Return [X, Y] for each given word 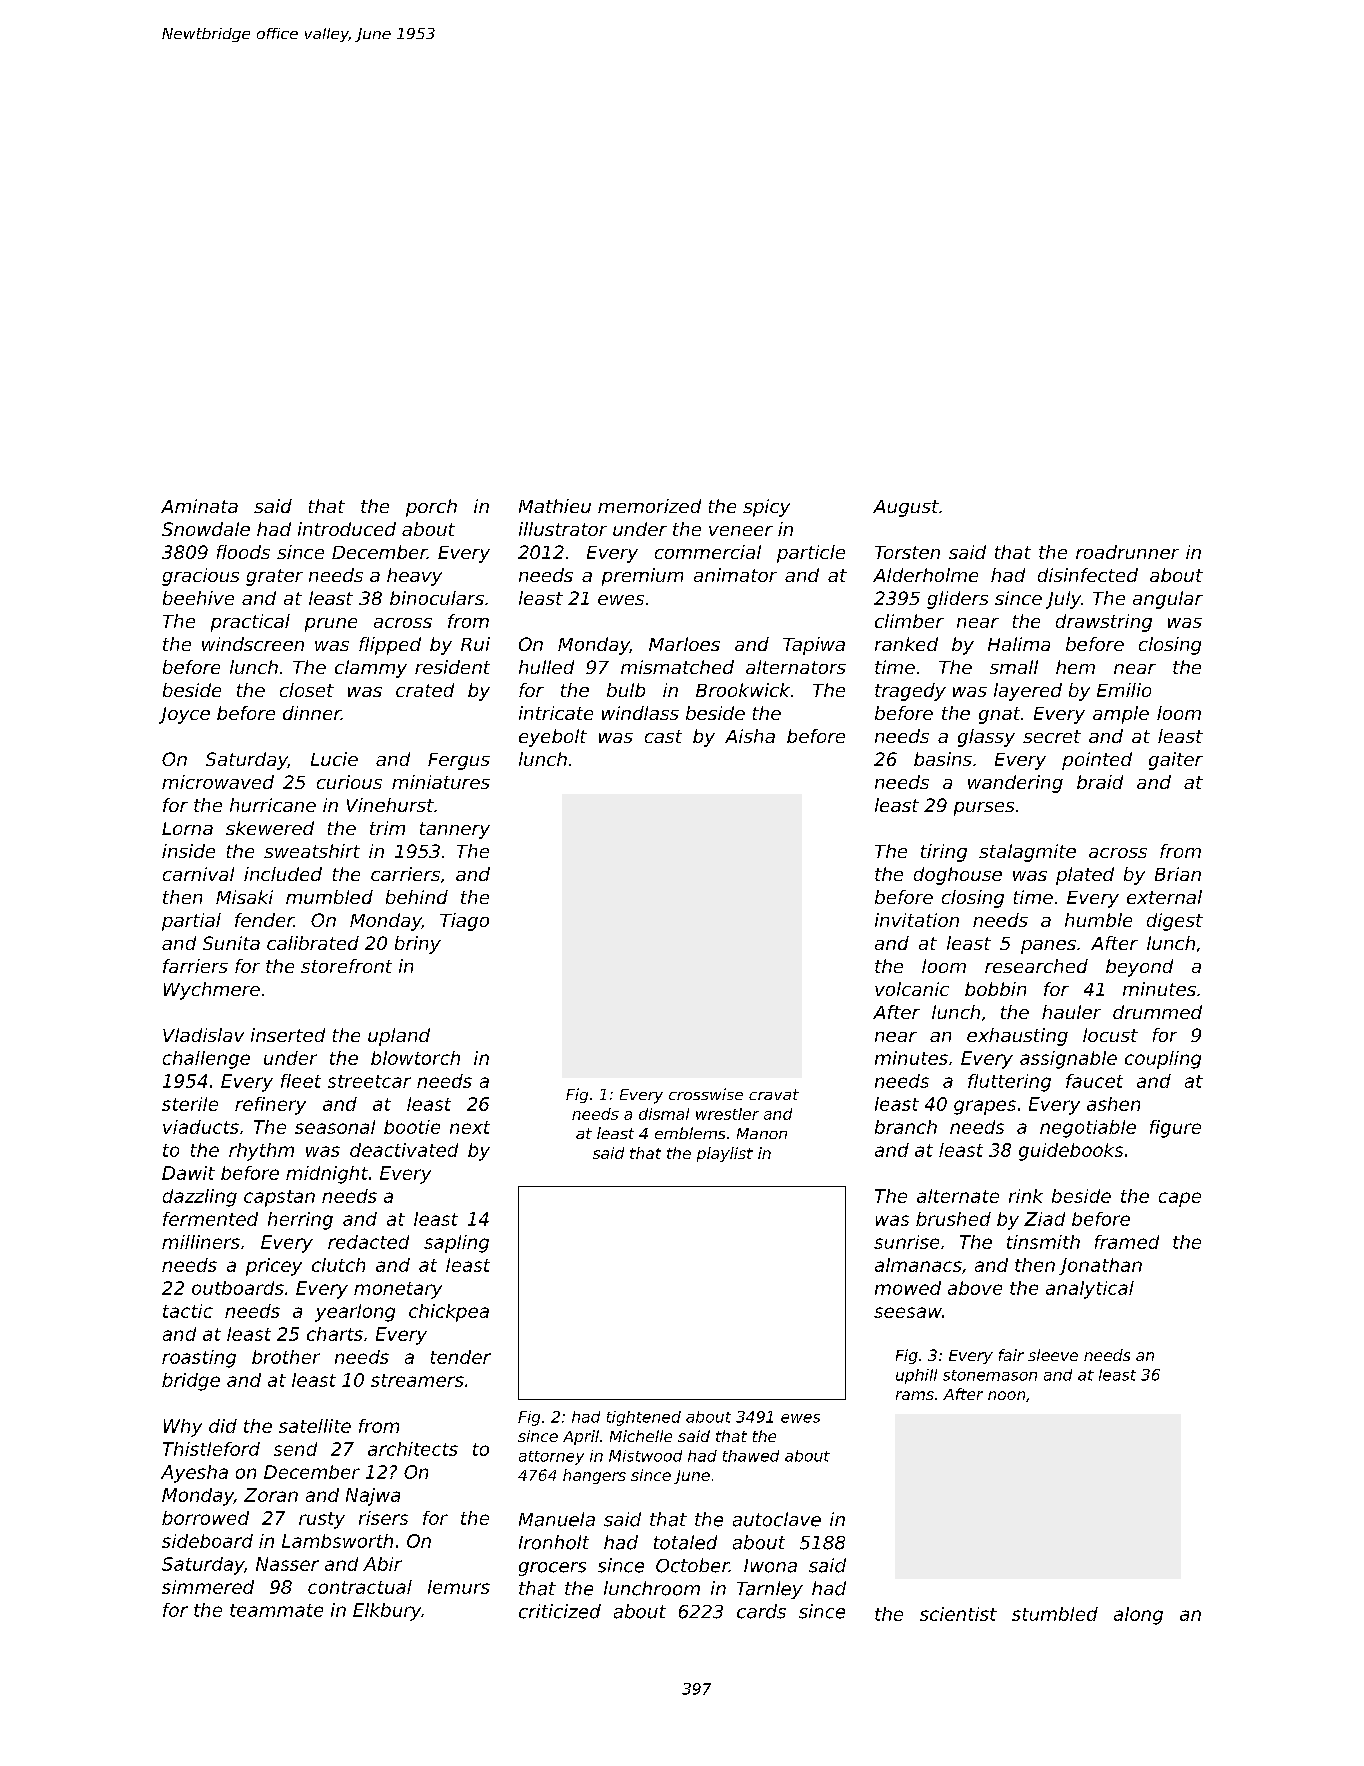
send [295, 1449]
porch [431, 508]
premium [642, 577]
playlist [725, 1154]
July [1063, 600]
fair [1011, 1355]
